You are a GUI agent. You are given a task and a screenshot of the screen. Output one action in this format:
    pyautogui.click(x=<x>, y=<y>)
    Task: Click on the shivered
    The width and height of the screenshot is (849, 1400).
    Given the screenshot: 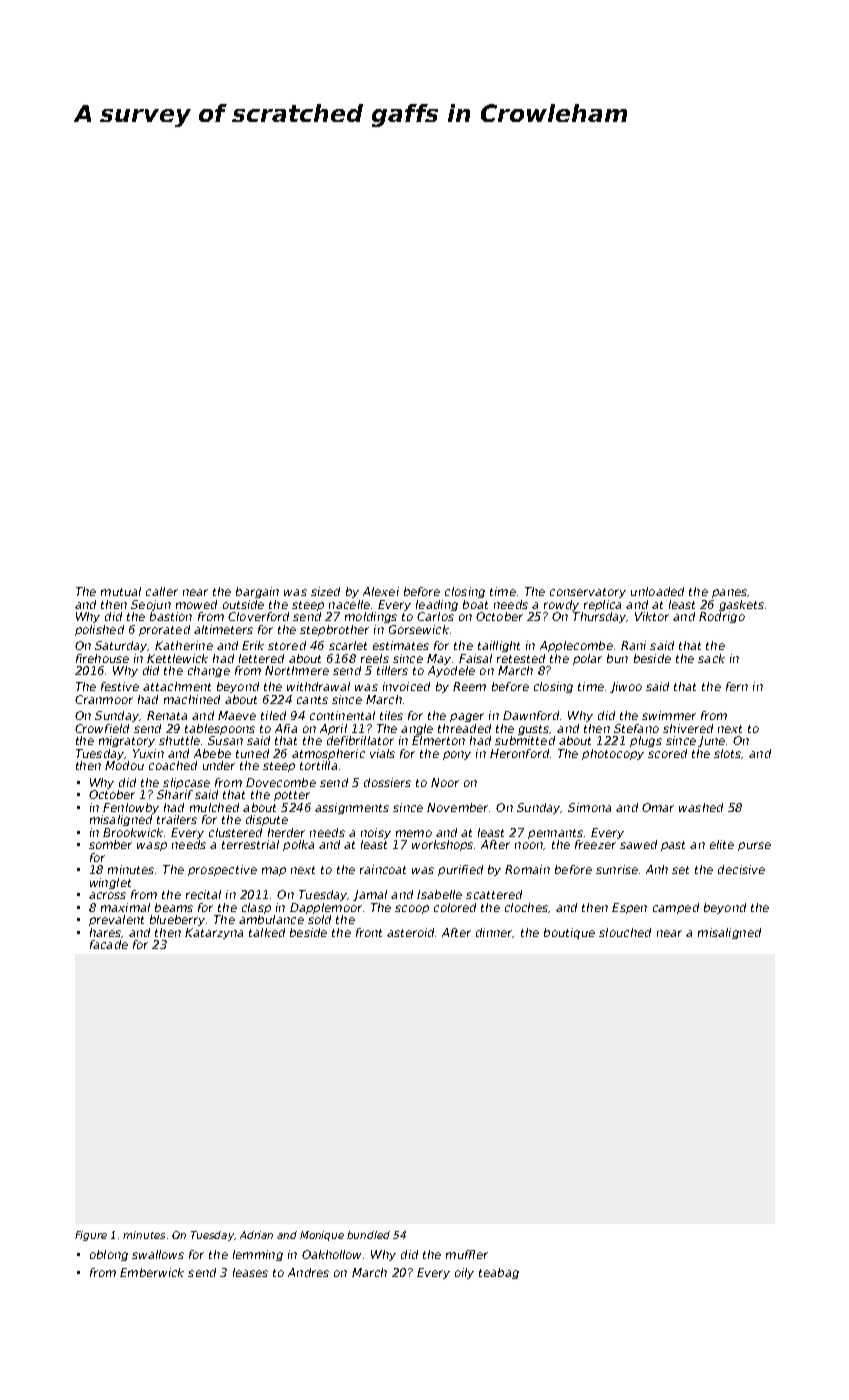 What is the action you would take?
    pyautogui.click(x=688, y=728)
